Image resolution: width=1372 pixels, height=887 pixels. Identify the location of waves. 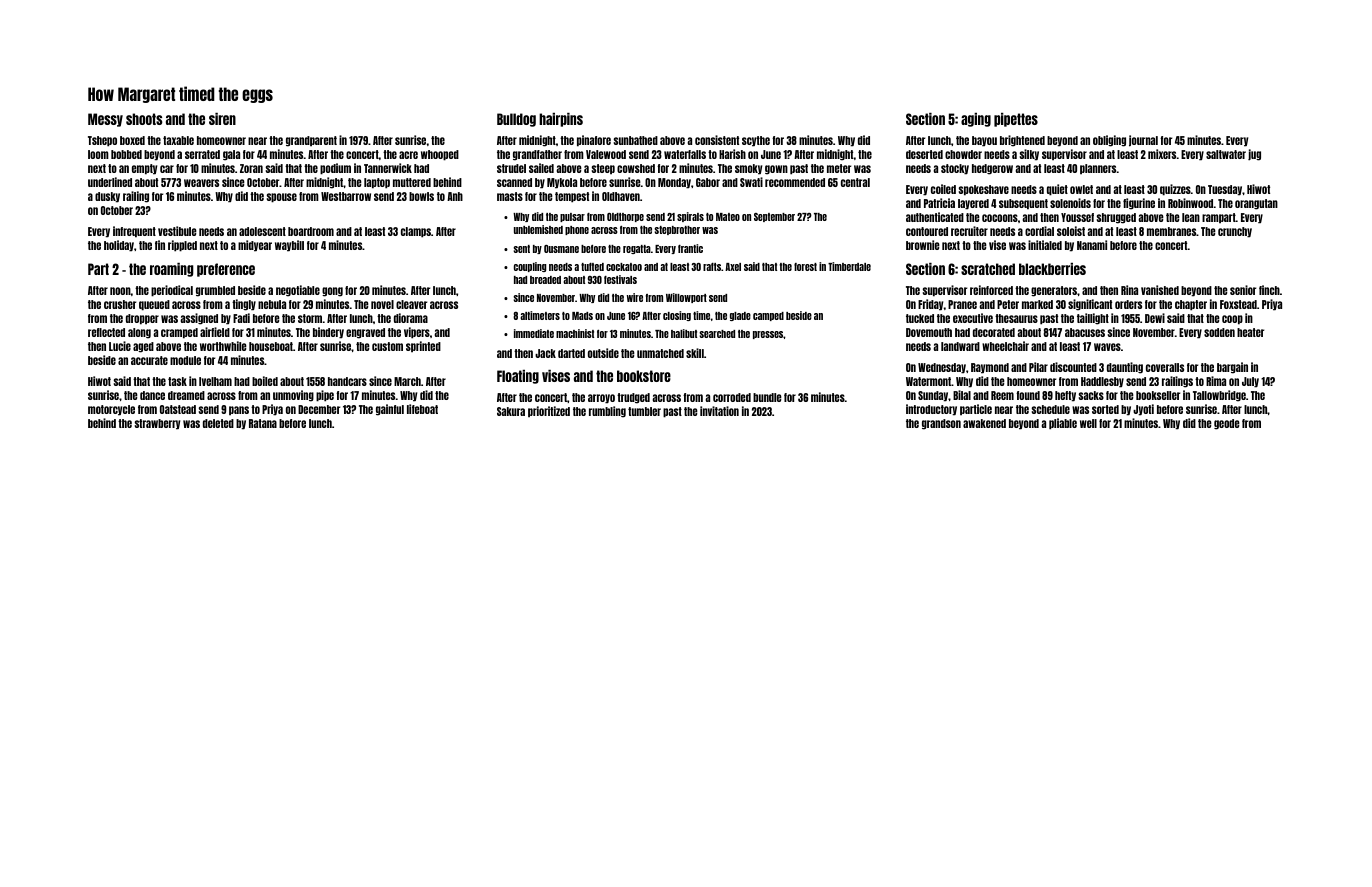
(1107, 347).
